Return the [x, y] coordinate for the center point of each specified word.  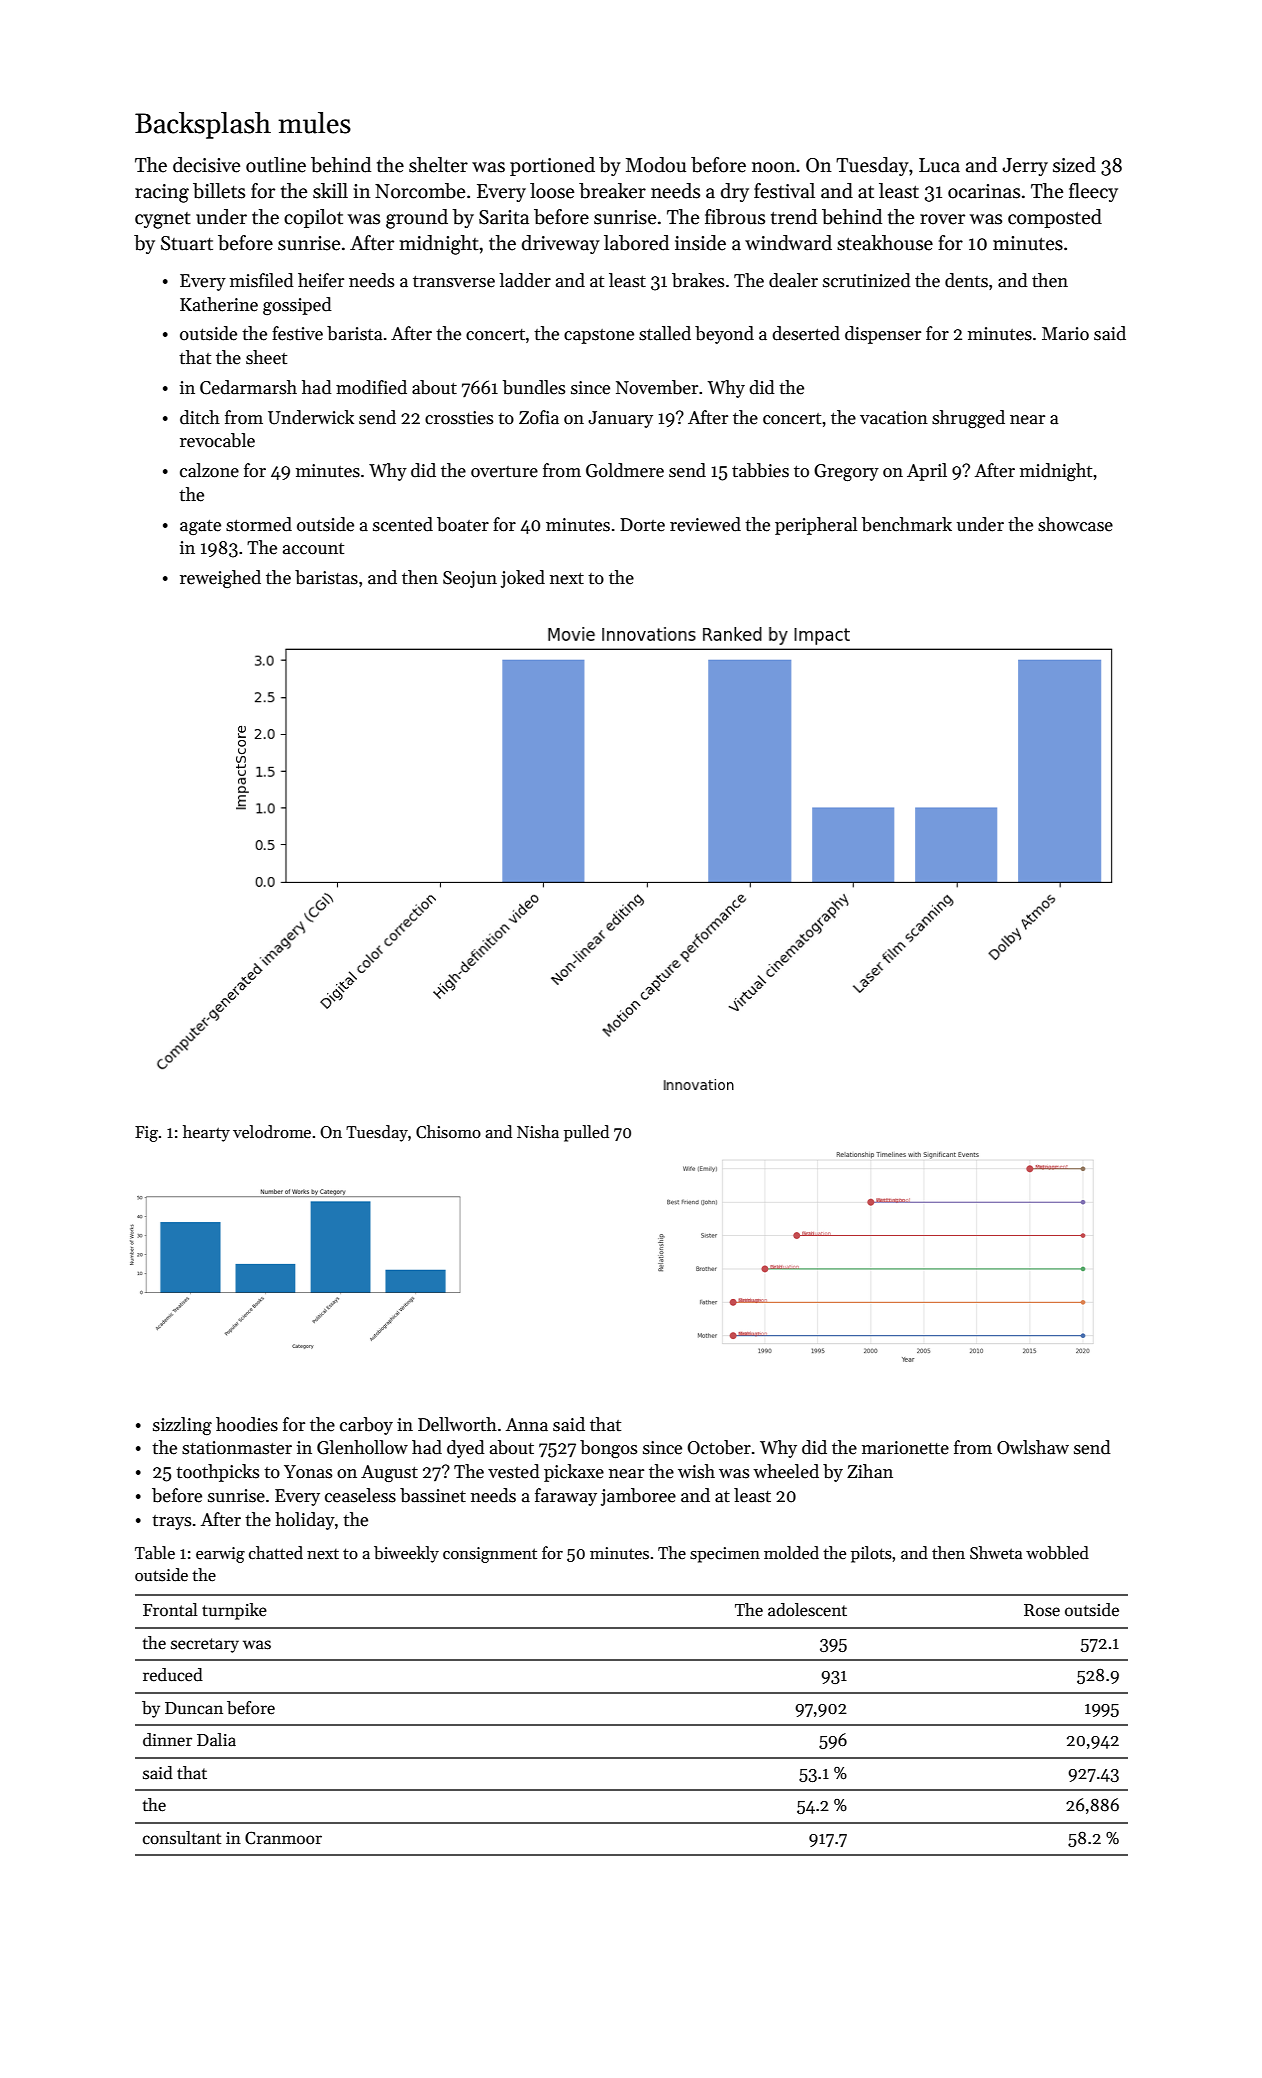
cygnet [163, 220]
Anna [527, 1425]
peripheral [816, 526]
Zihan [870, 1471]
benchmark [907, 524]
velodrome [272, 1132]
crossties [459, 418]
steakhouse [885, 243]
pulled [586, 1133]
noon [774, 167]
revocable [217, 440]
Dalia [216, 1740]
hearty [206, 1133]
